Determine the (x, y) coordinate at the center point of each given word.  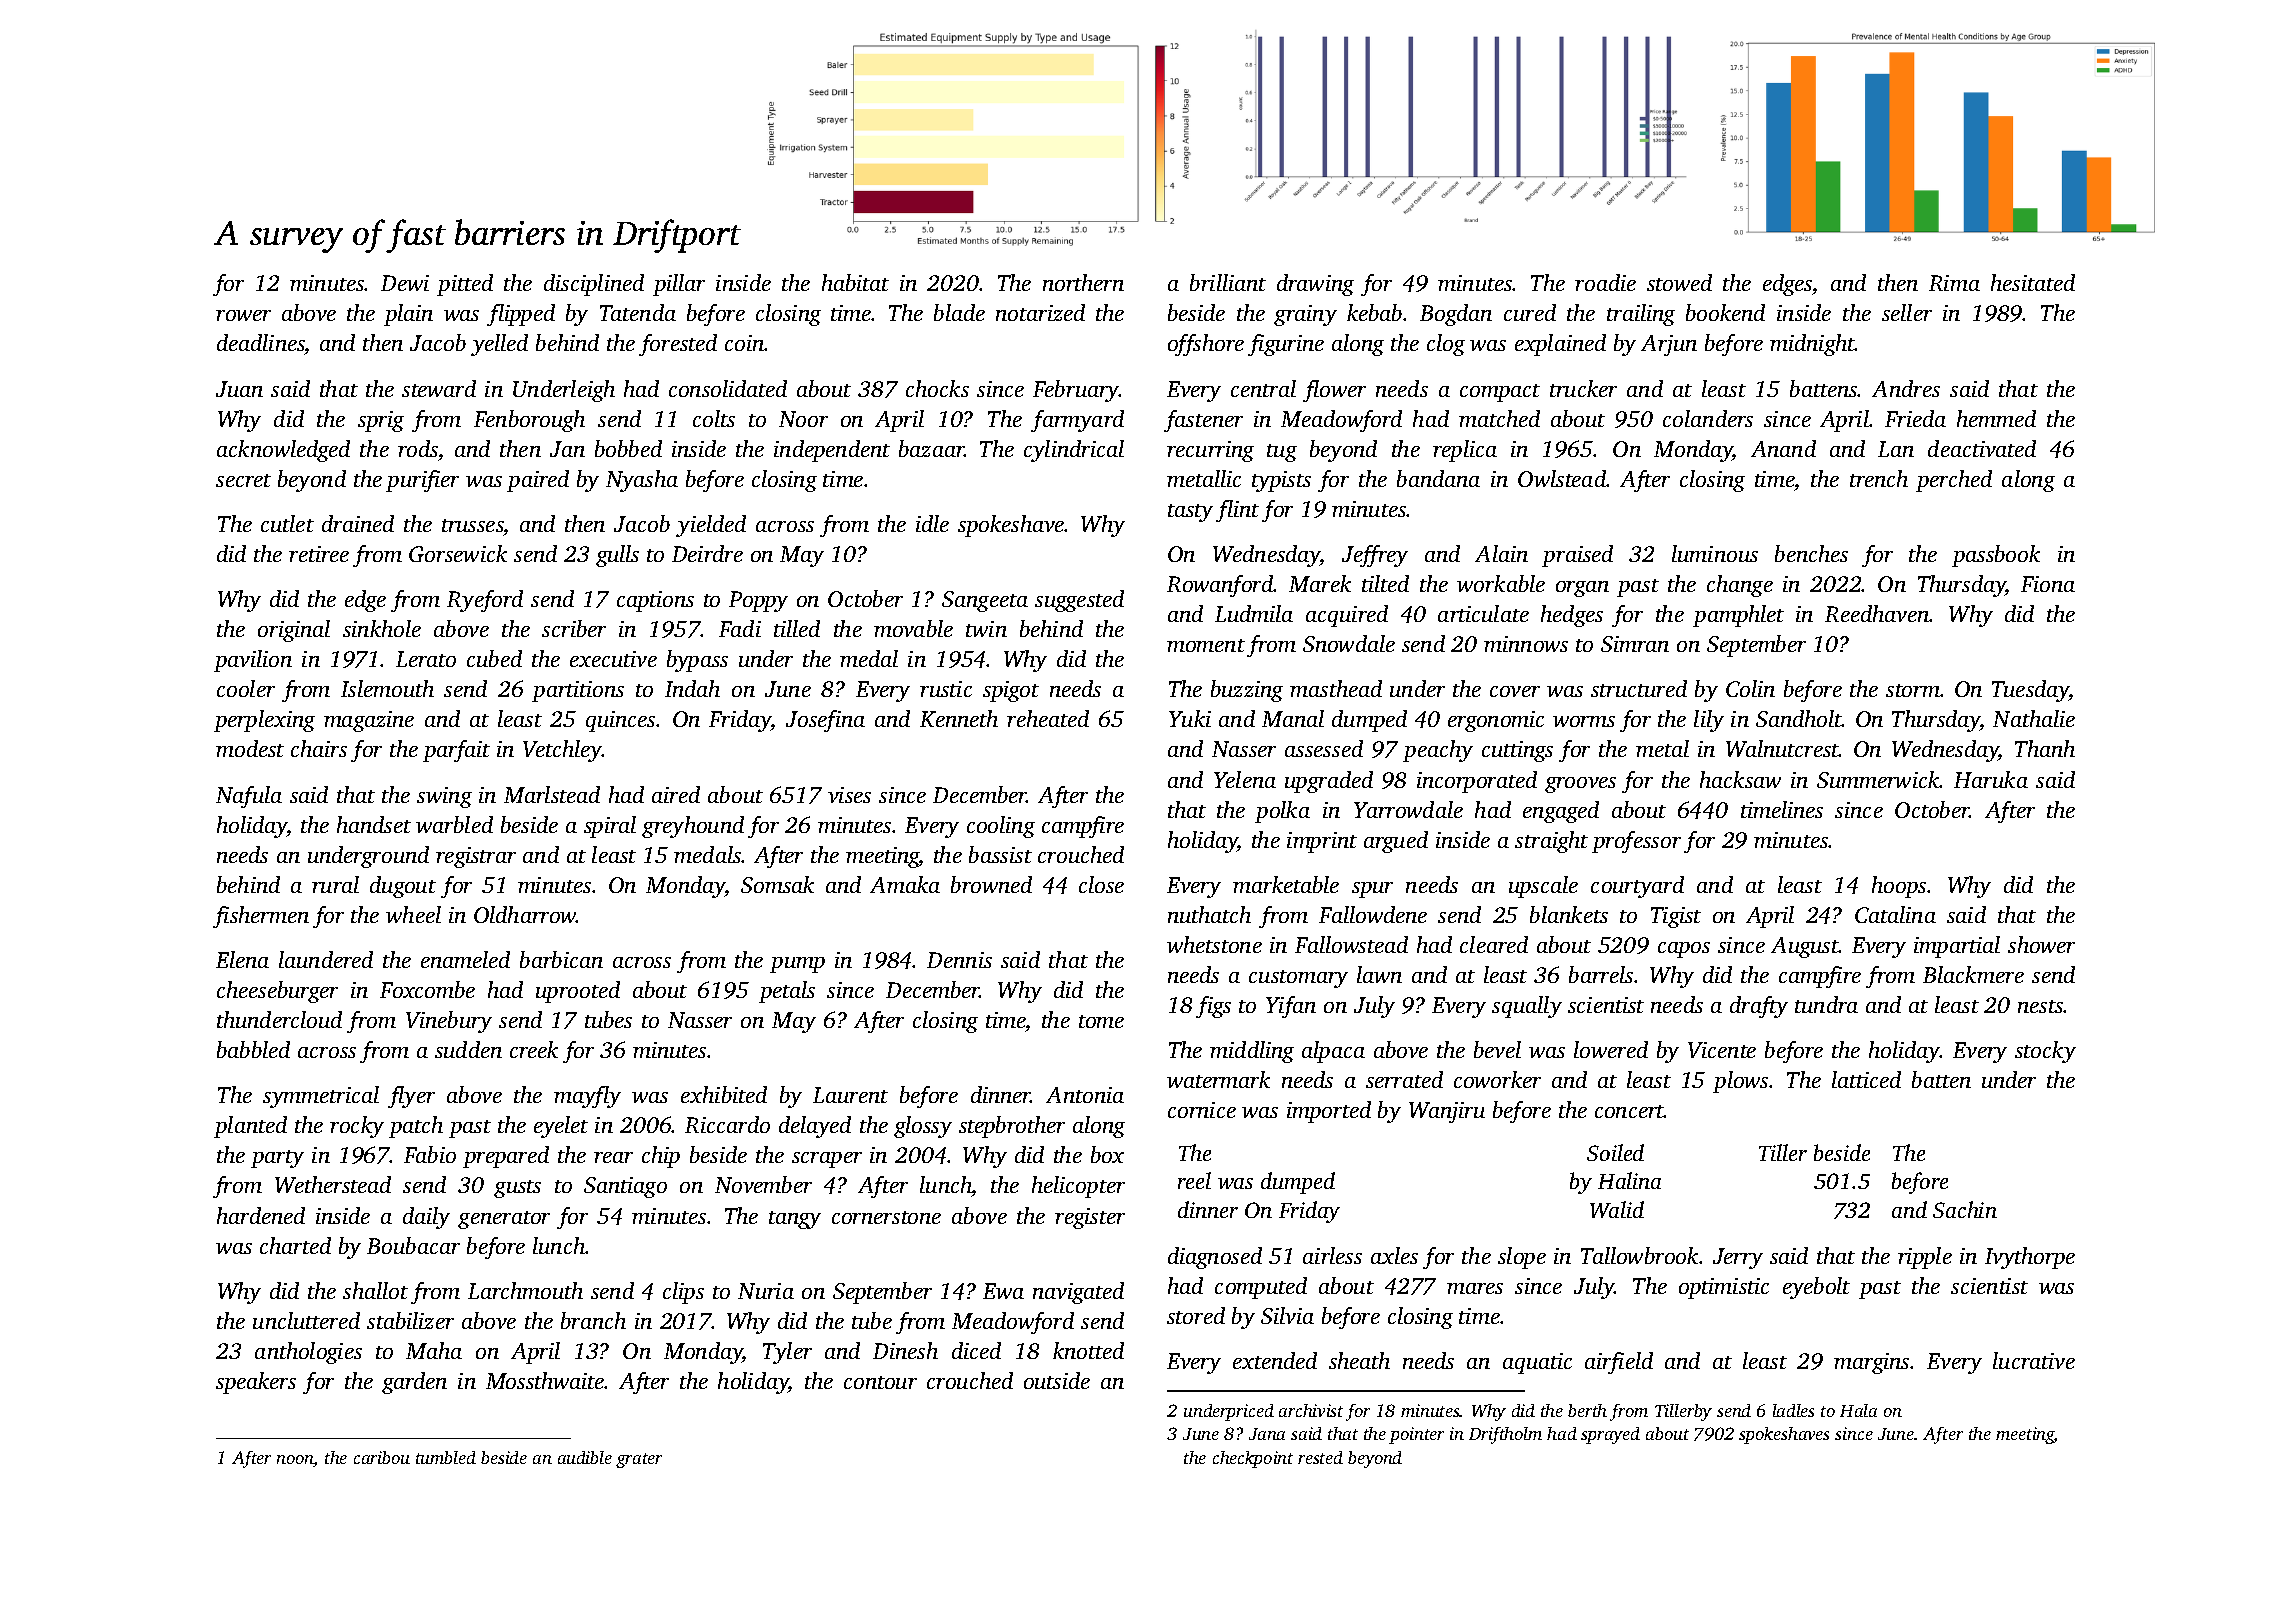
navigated (1078, 1293)
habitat (855, 282)
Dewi (405, 283)
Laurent (850, 1095)
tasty (1190, 513)
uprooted (578, 992)
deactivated (1982, 448)
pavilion (253, 661)
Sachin (1965, 1209)
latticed (1866, 1079)
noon (295, 1461)
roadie (1605, 282)
